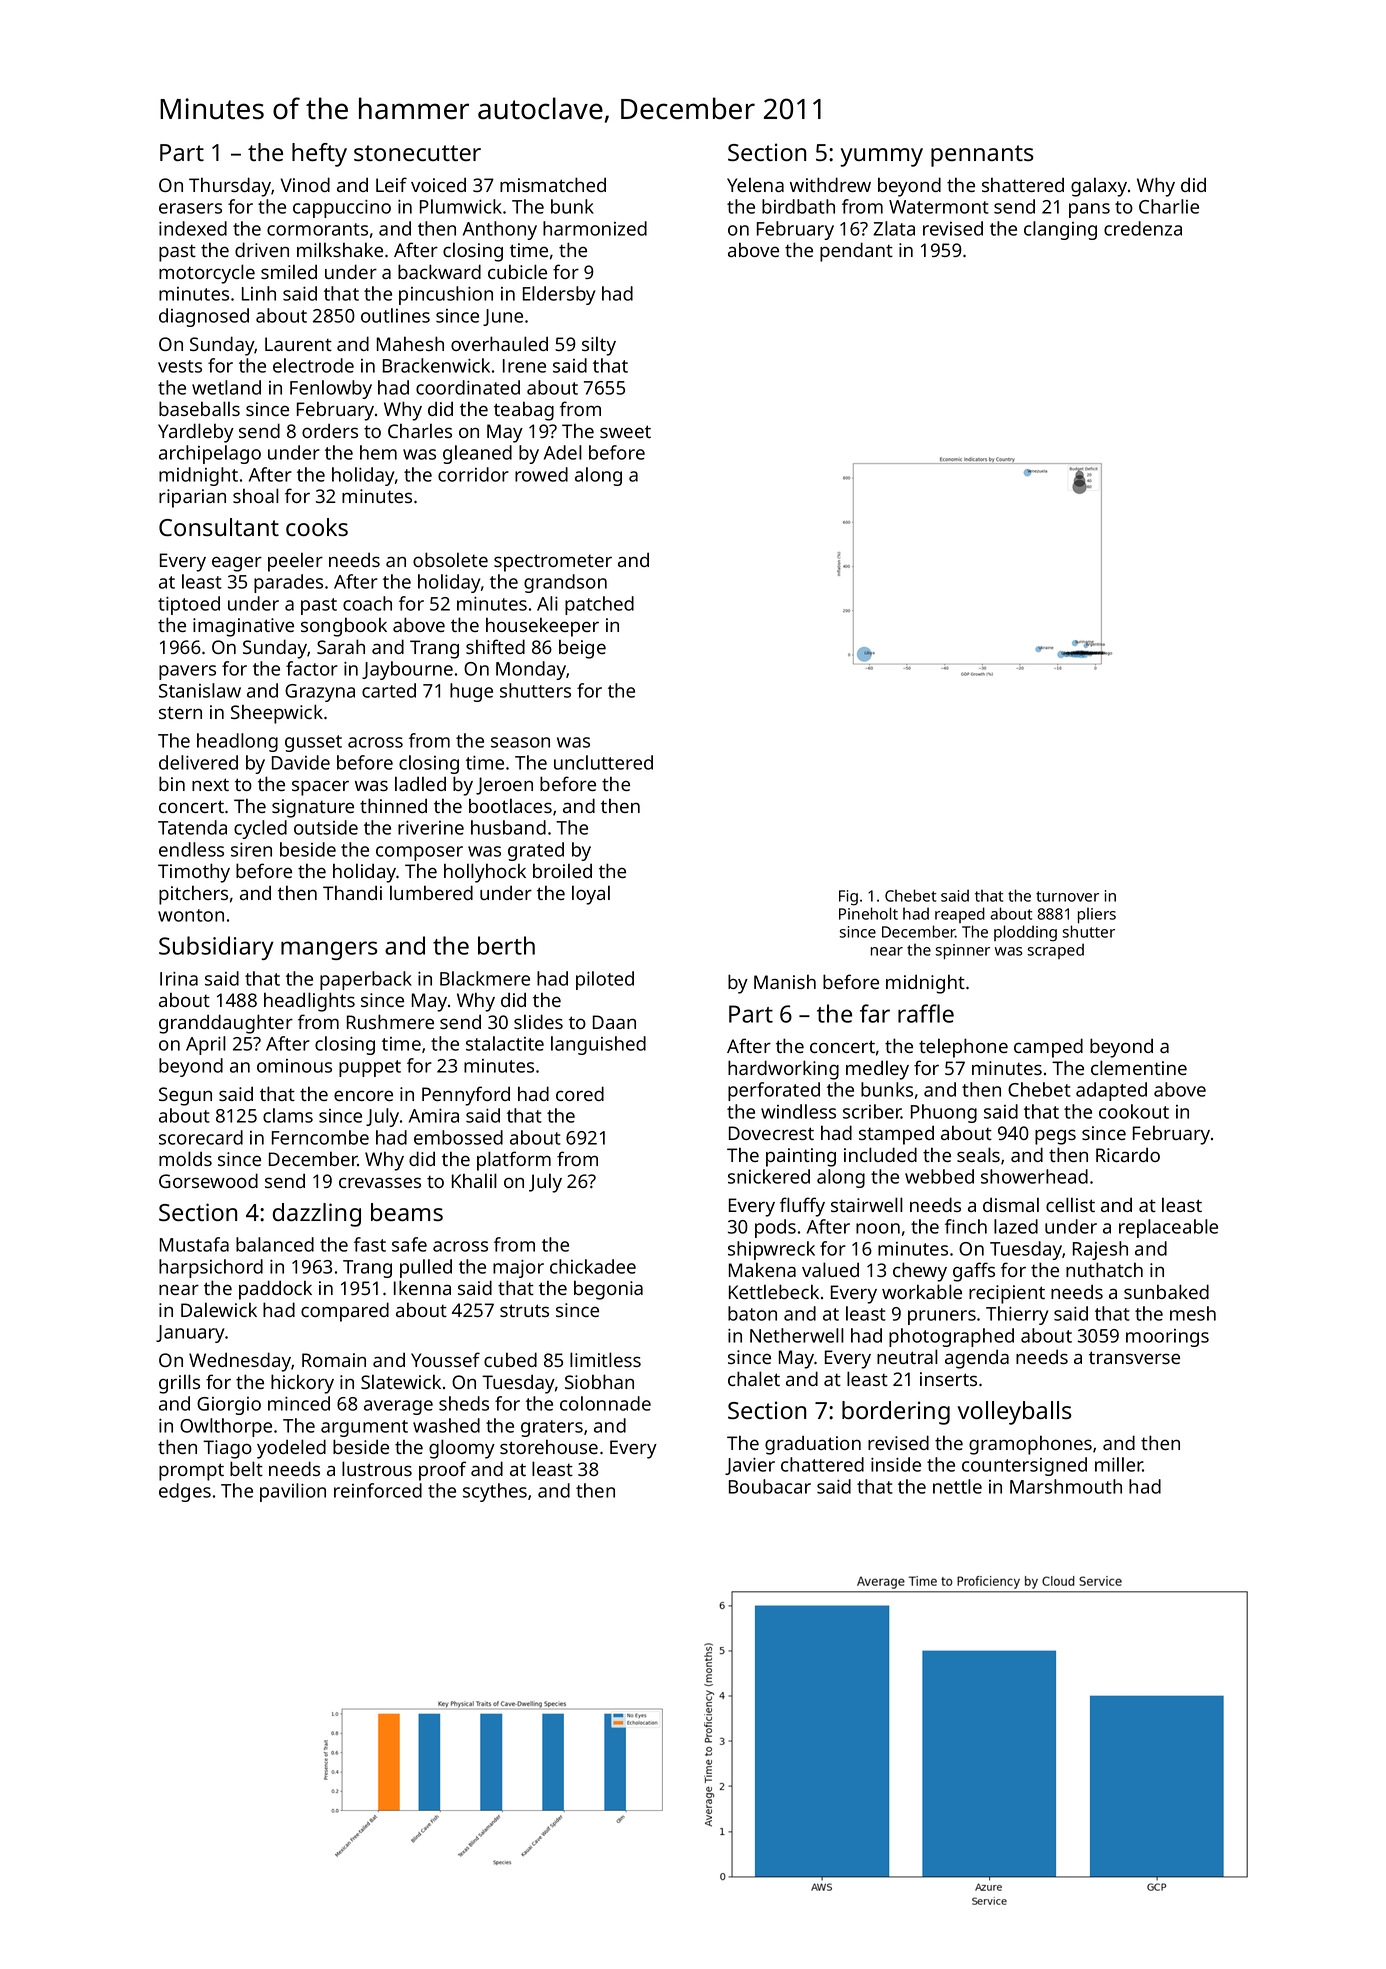  Describe the element at coordinates (313, 808) in the screenshot. I see `signature` at that location.
